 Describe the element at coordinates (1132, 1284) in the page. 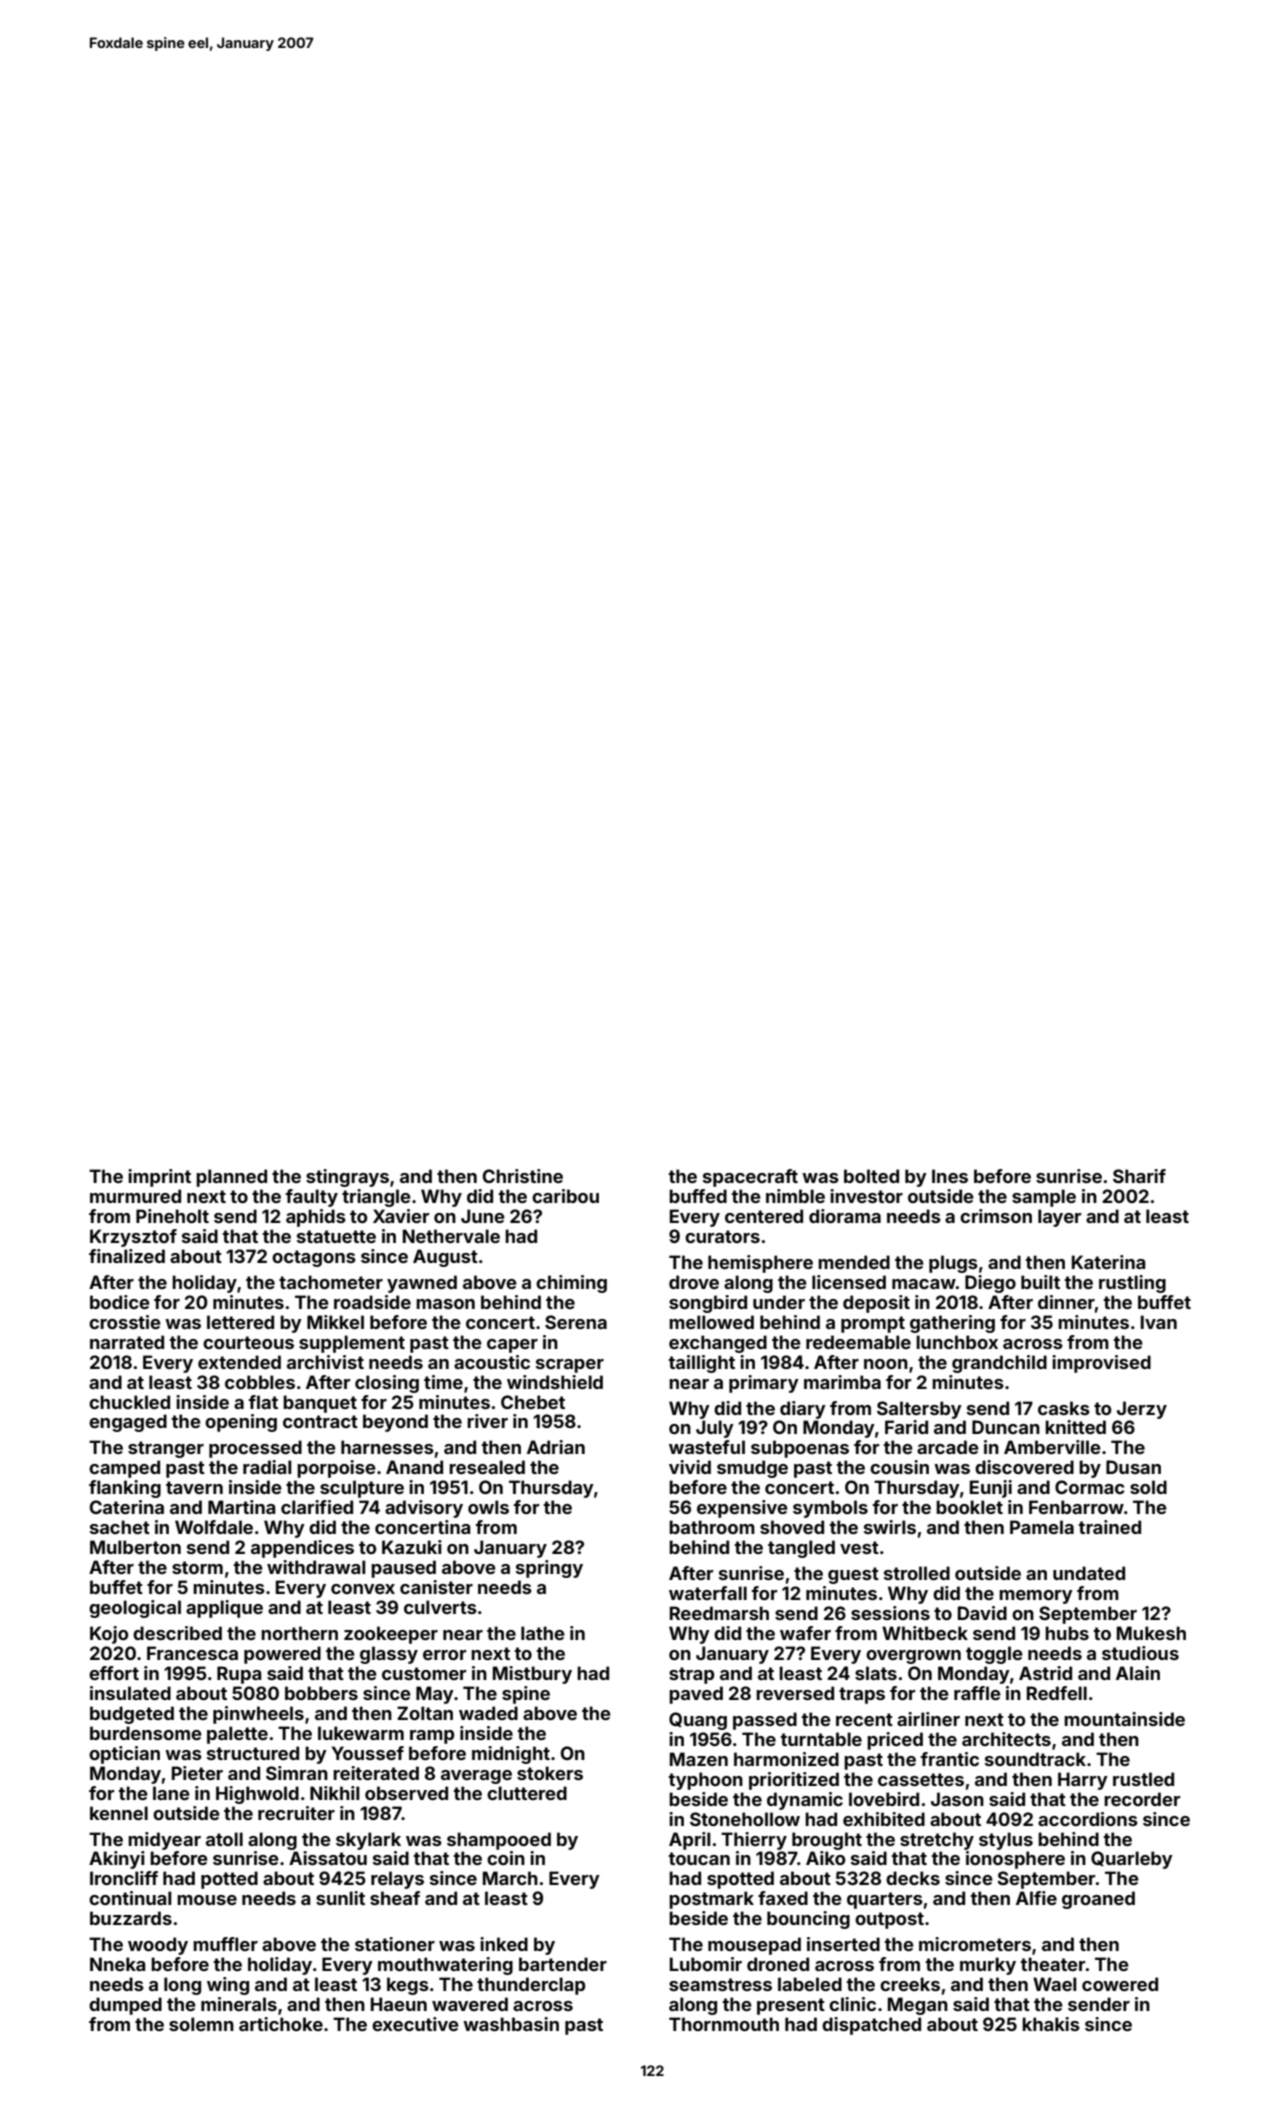

I see `rustling` at that location.
